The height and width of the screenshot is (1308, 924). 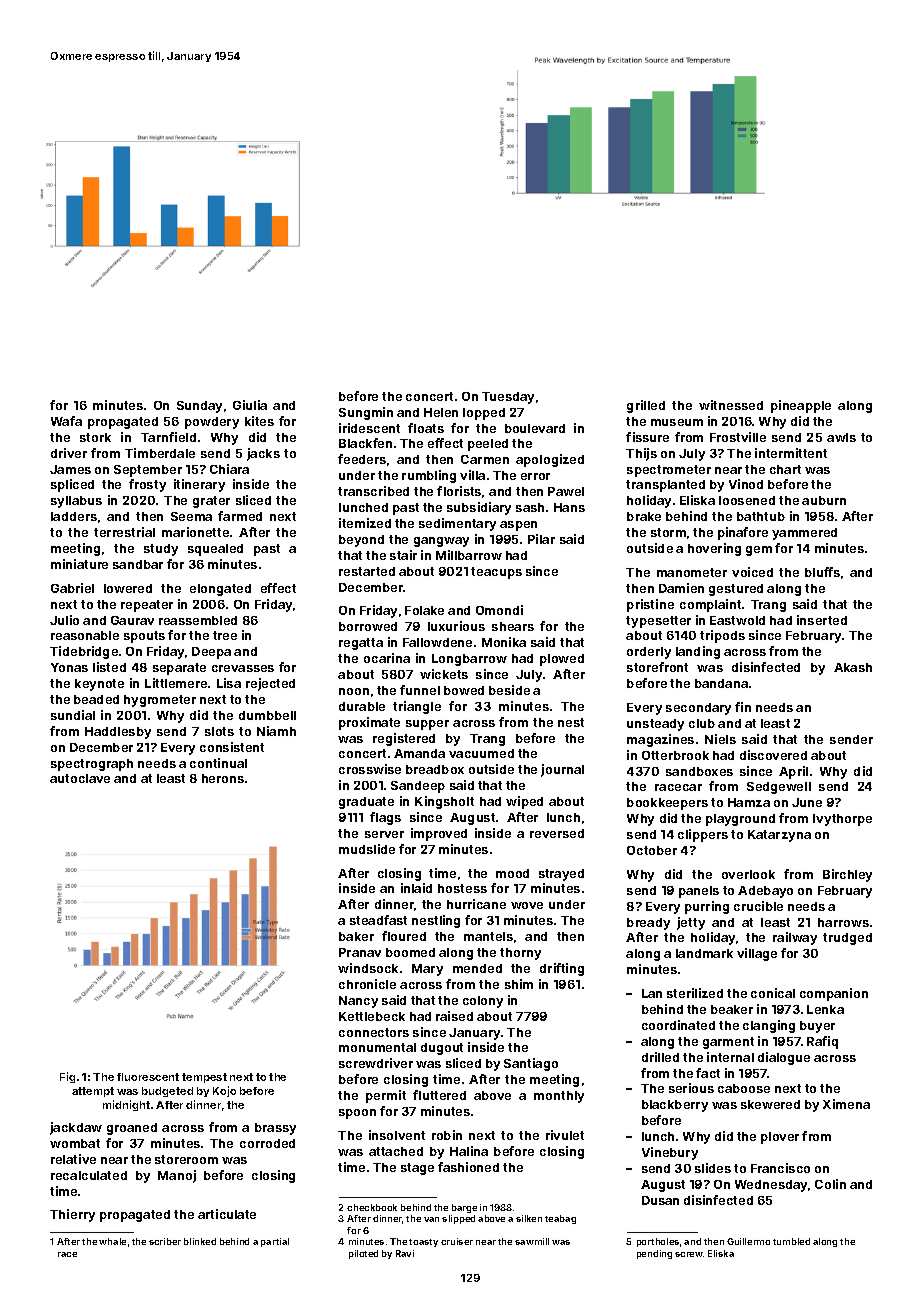 What do you see at coordinates (369, 428) in the screenshot?
I see `iridescent` at bounding box center [369, 428].
